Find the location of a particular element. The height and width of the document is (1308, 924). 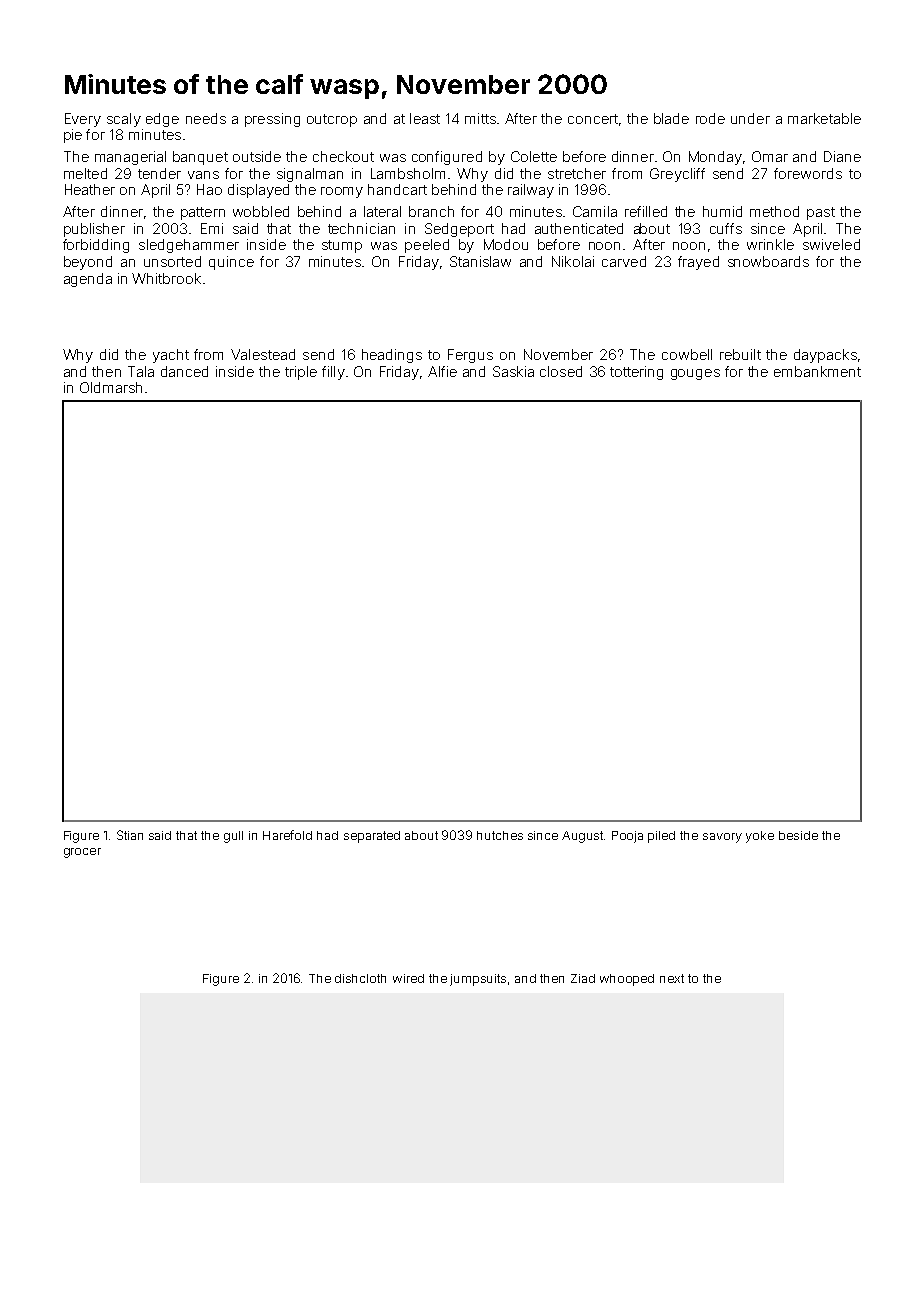

displayed is located at coordinates (258, 191).
